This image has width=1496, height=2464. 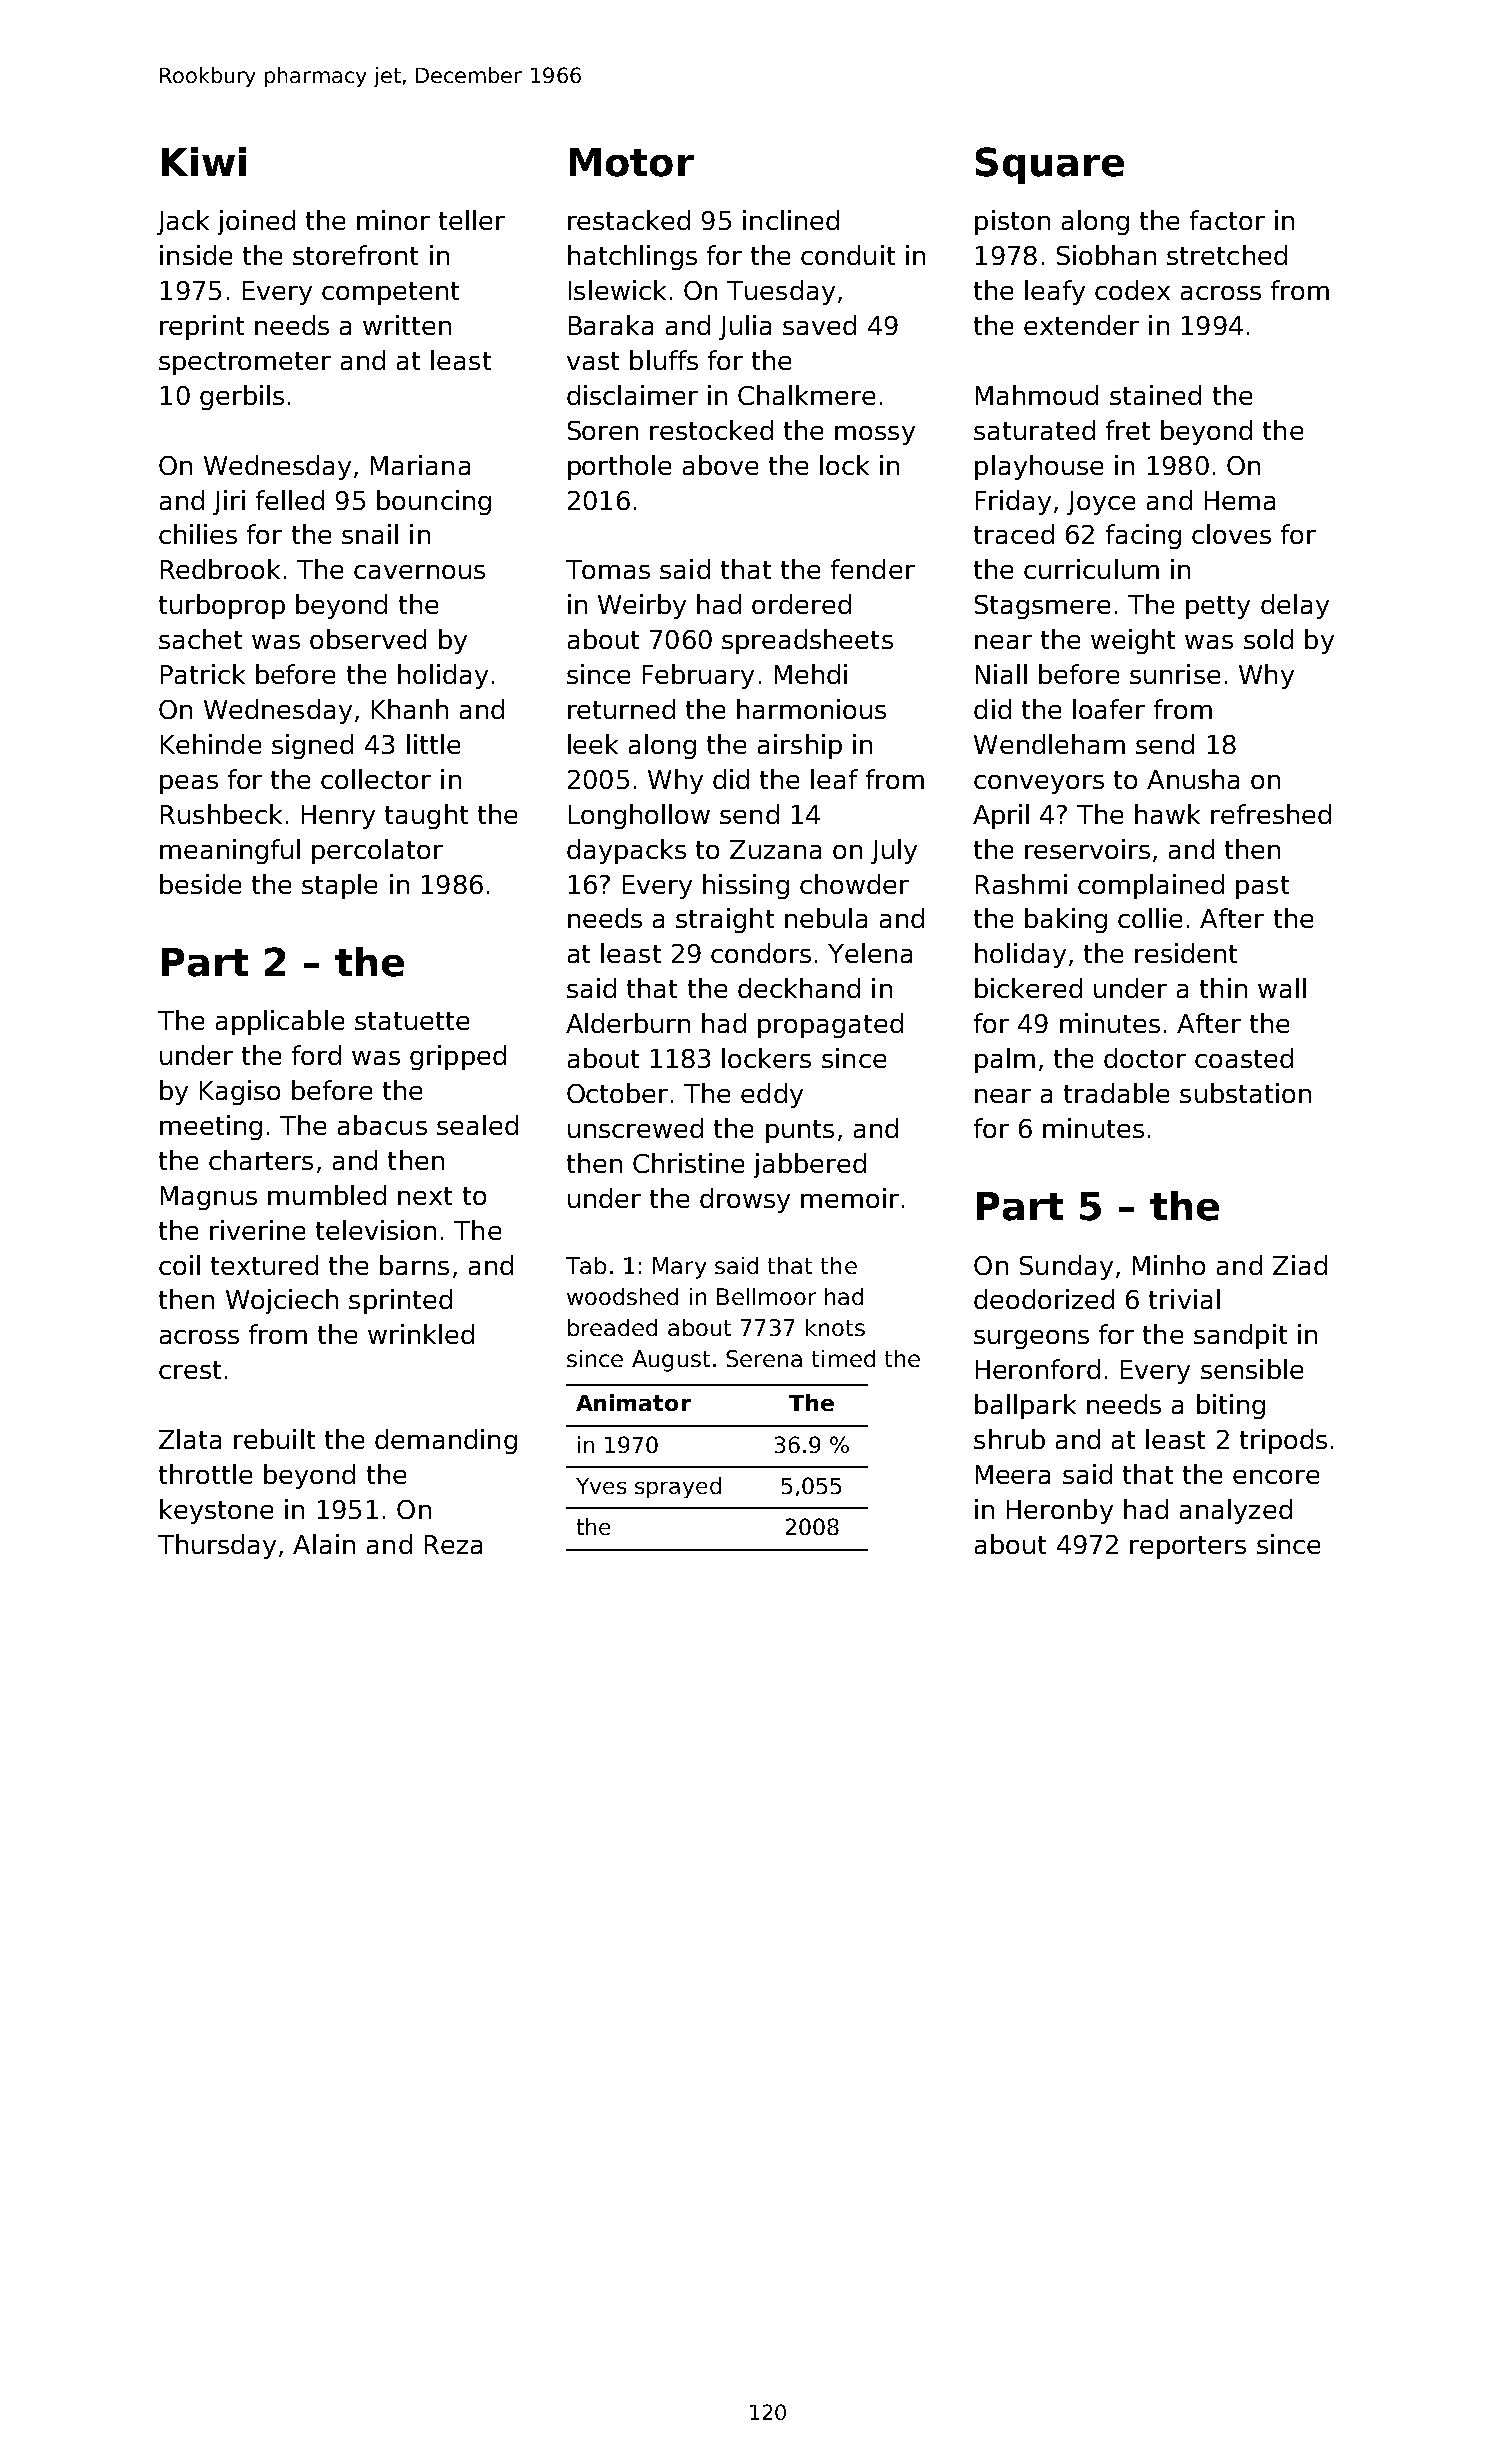 What do you see at coordinates (324, 1544) in the image?
I see `Alain` at bounding box center [324, 1544].
